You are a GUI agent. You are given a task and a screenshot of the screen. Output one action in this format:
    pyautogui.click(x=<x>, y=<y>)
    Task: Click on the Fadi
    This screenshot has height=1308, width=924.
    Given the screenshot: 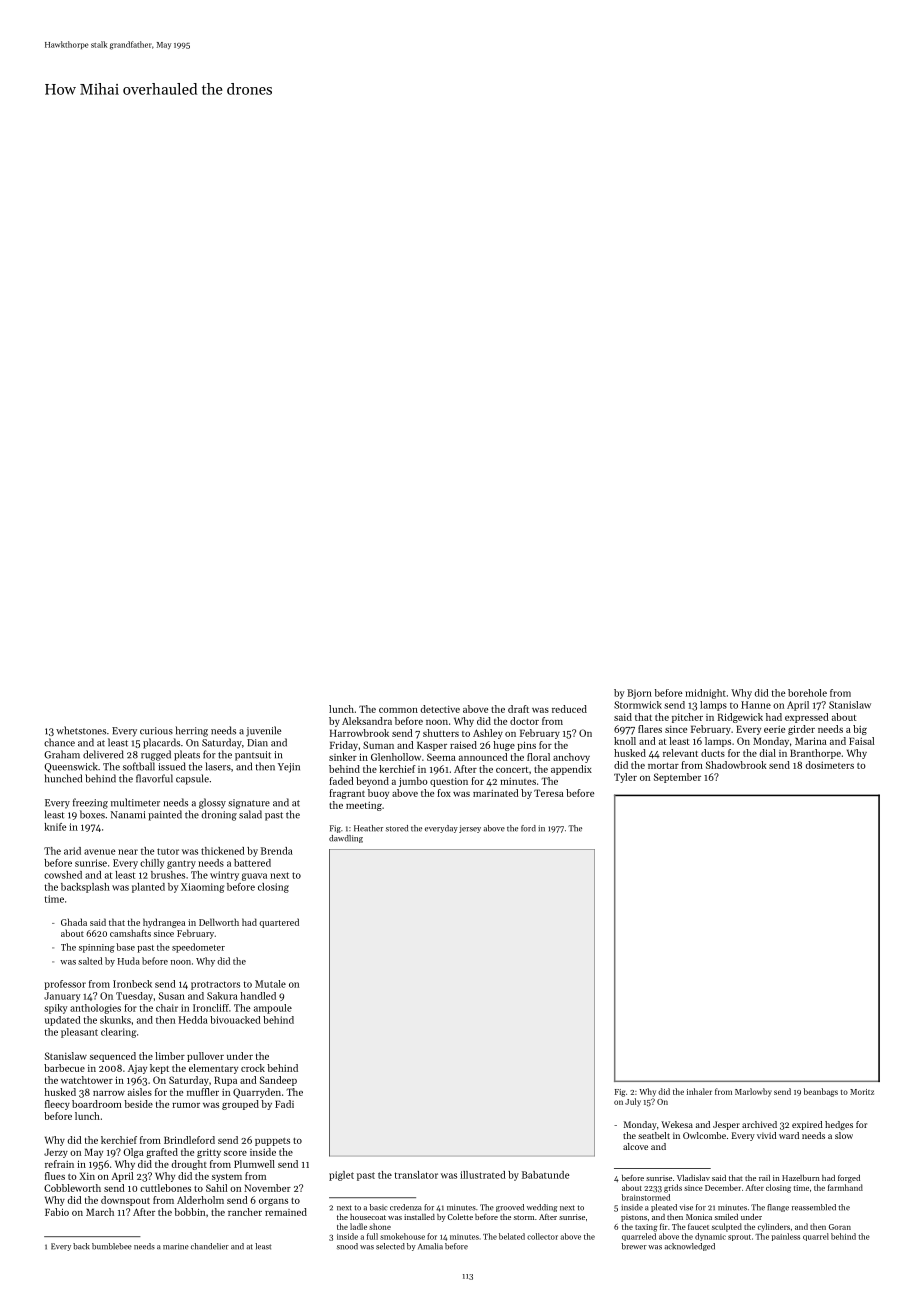 What is the action you would take?
    pyautogui.click(x=284, y=1104)
